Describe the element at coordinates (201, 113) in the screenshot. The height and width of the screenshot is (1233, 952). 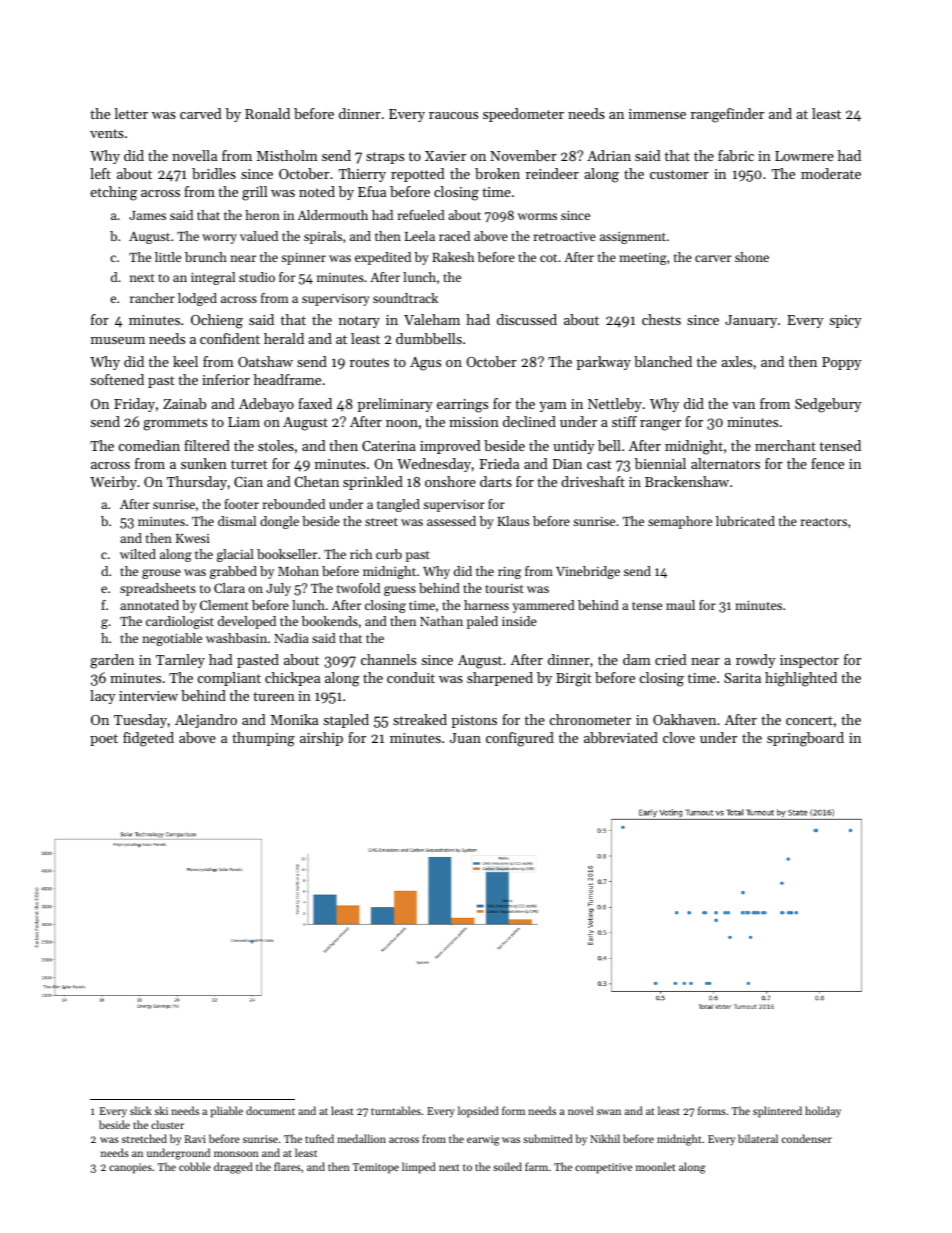
I see `carved` at that location.
